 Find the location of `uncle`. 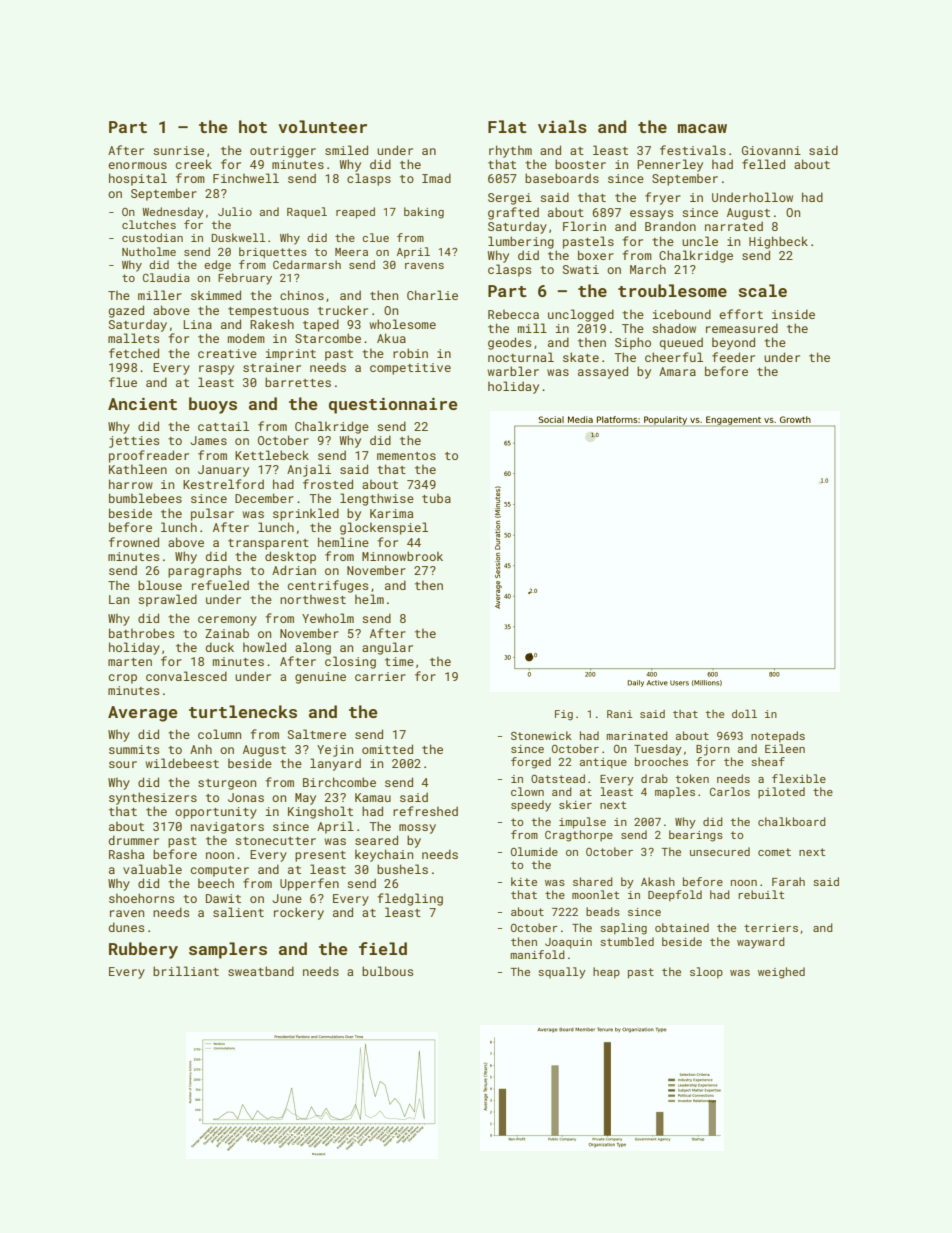

uncle is located at coordinates (700, 241).
